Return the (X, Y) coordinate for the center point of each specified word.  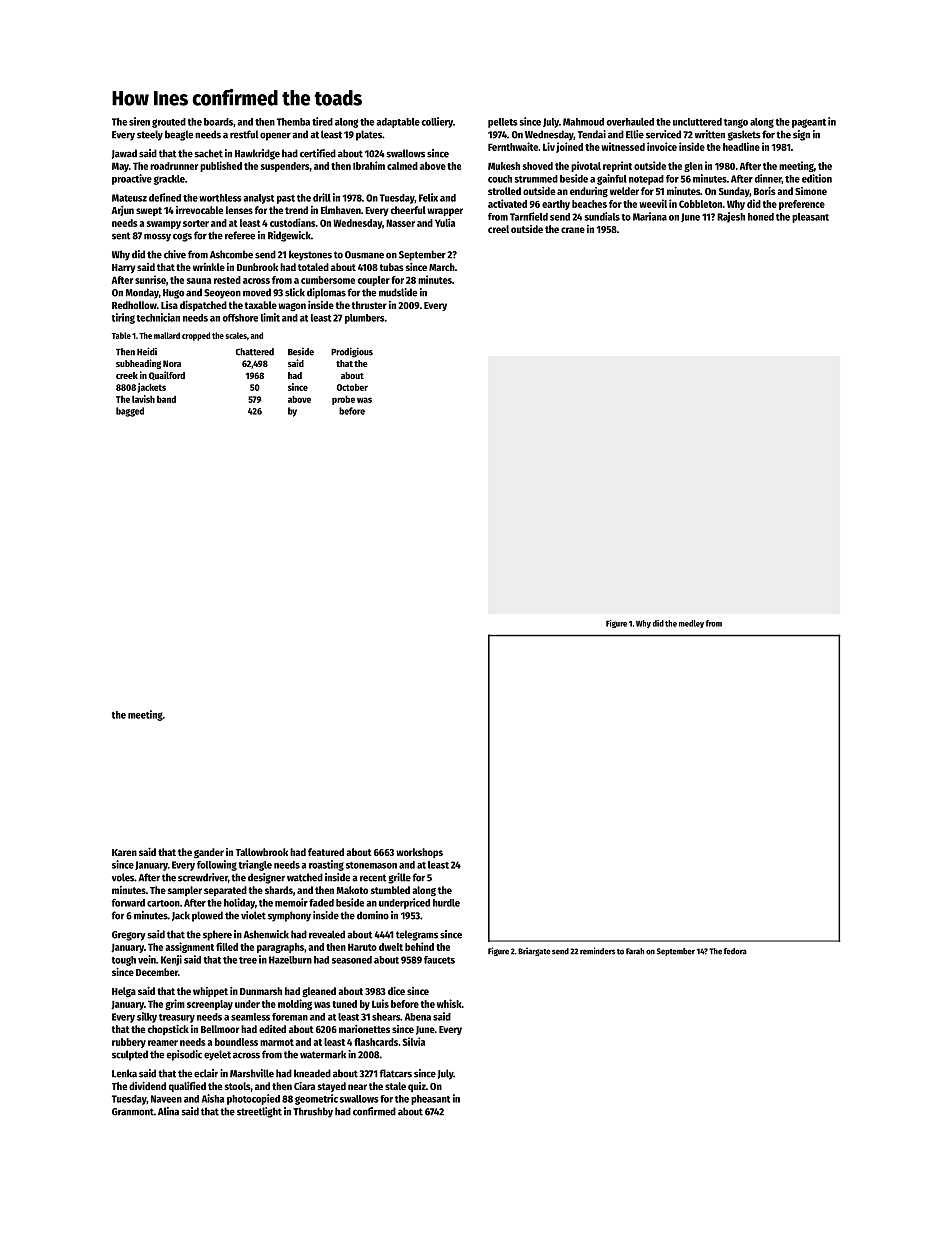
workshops (419, 853)
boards (218, 122)
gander (209, 853)
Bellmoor (220, 1029)
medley (691, 624)
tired (322, 121)
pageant (809, 123)
